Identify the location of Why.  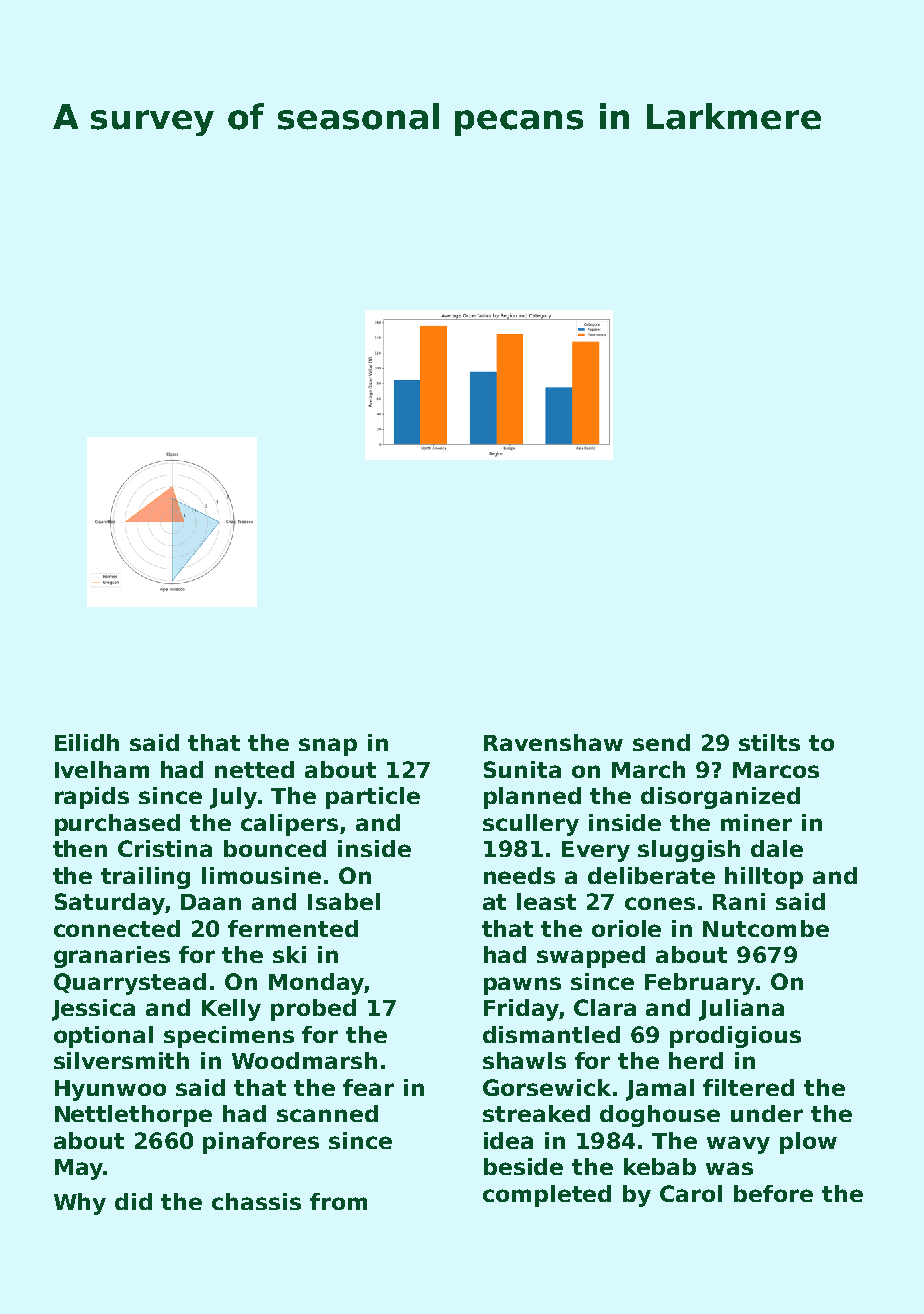
(80, 1204).
